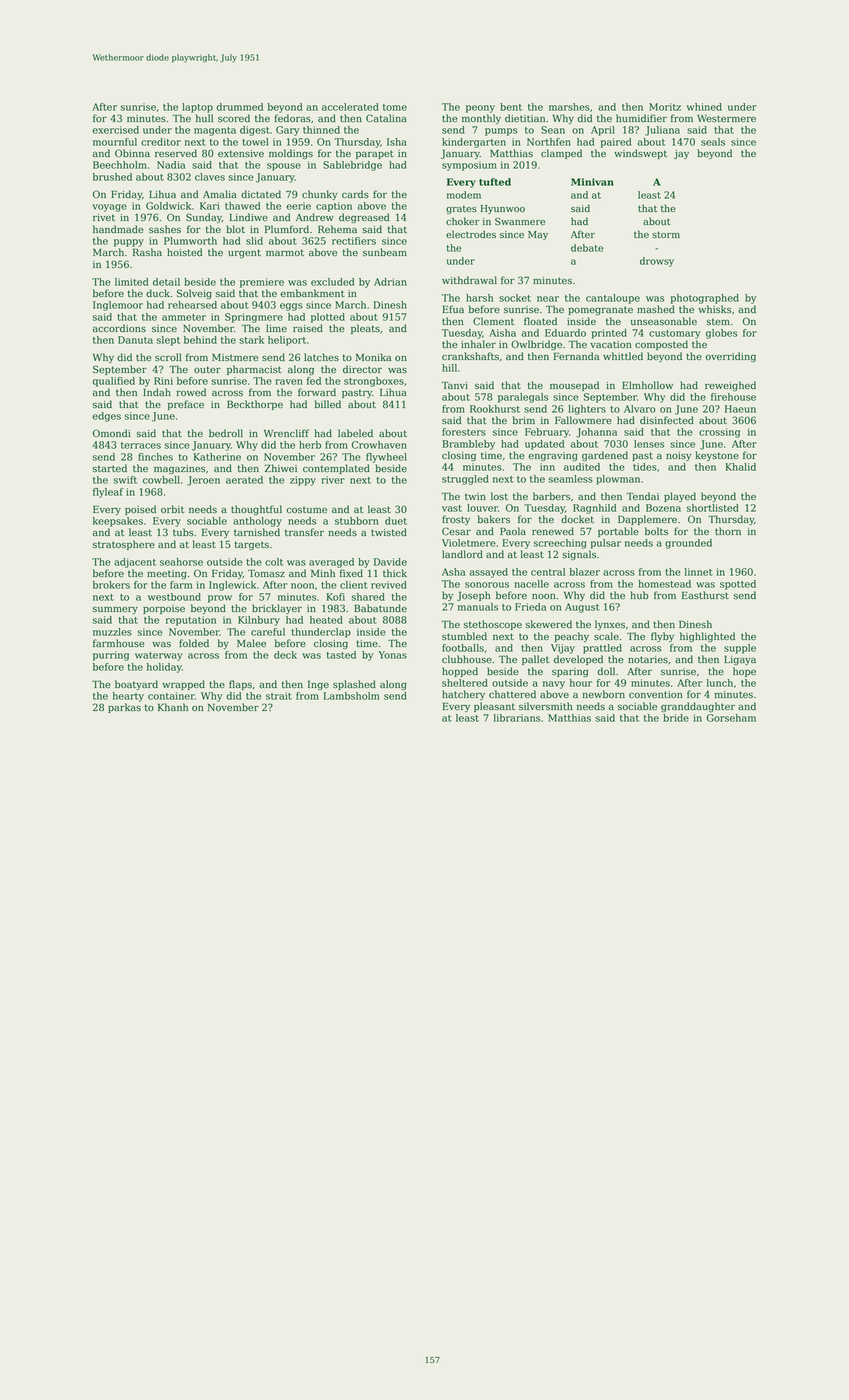  What do you see at coordinates (392, 655) in the screenshot?
I see `Yonas` at bounding box center [392, 655].
